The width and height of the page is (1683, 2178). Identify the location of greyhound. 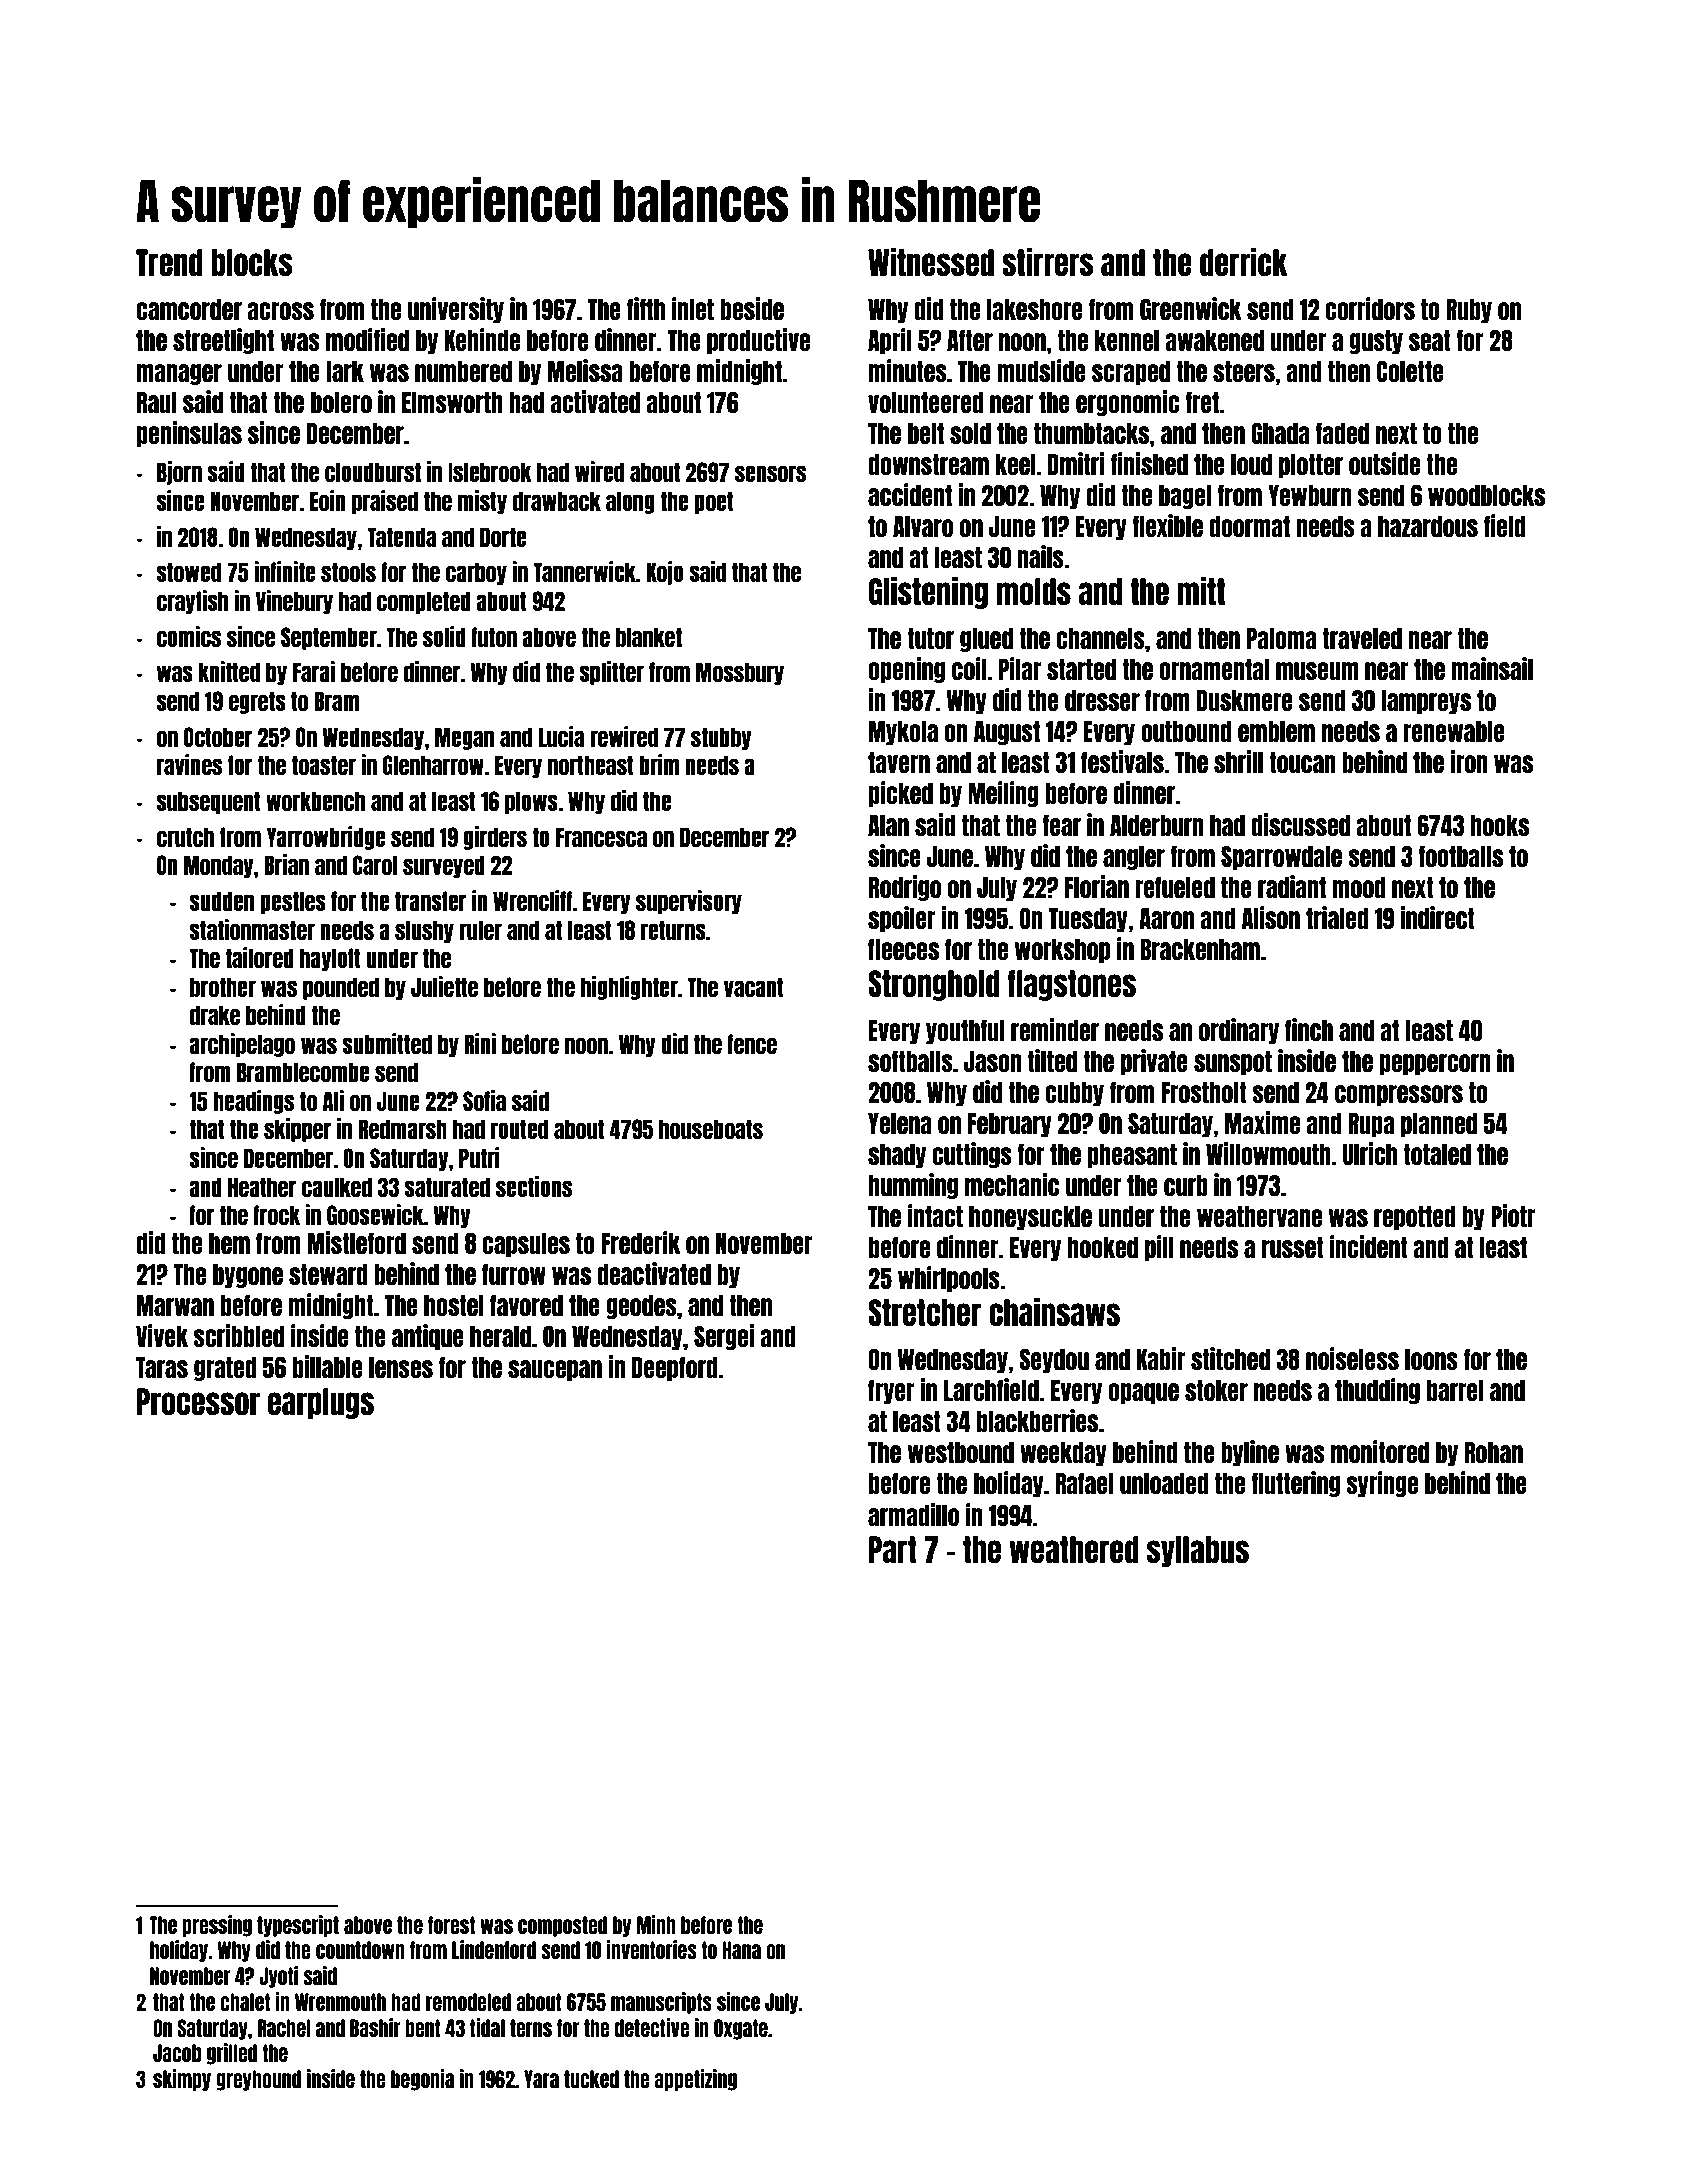
(258, 2080).
